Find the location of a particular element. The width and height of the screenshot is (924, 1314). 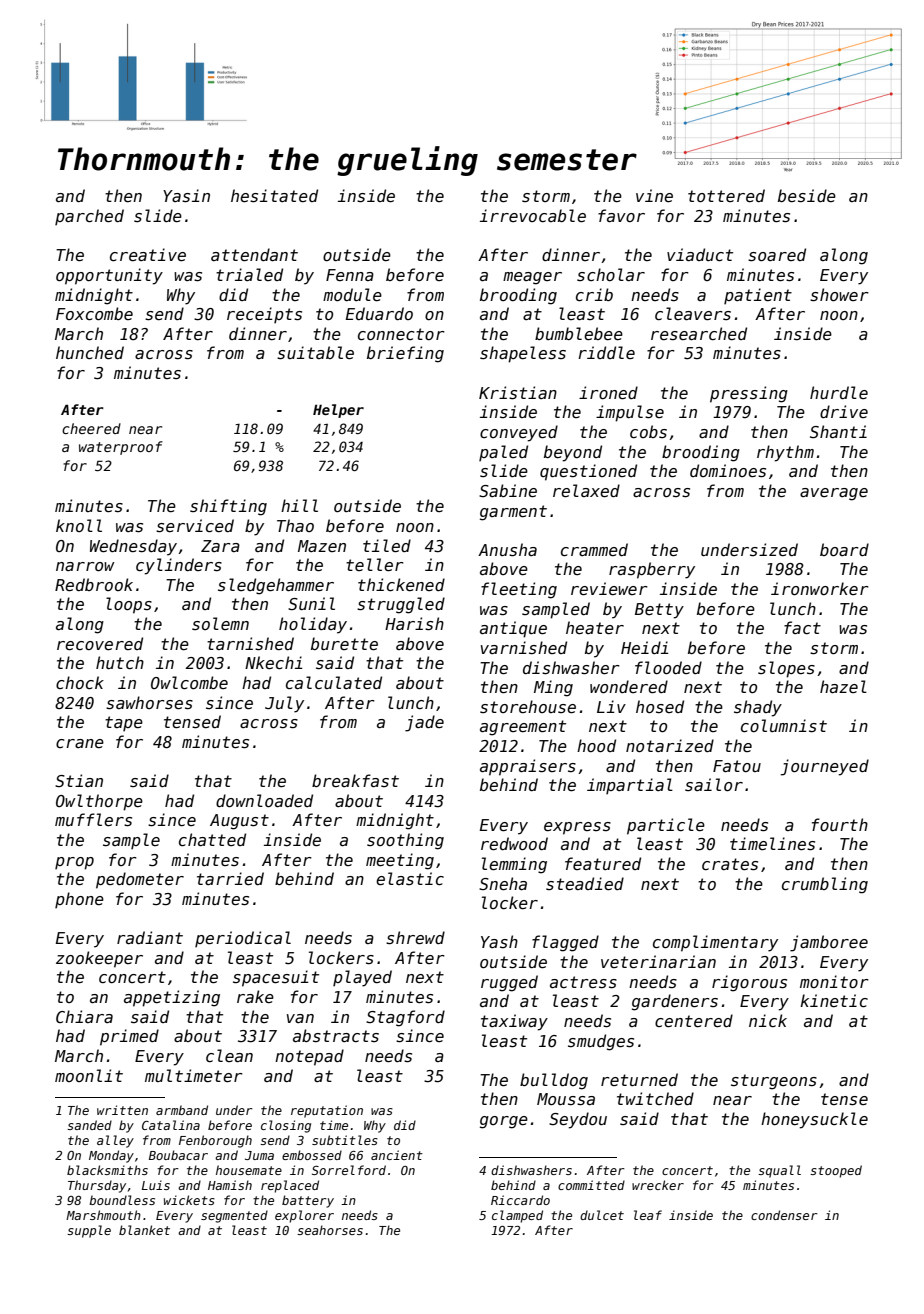

clamped is located at coordinates (517, 1216).
